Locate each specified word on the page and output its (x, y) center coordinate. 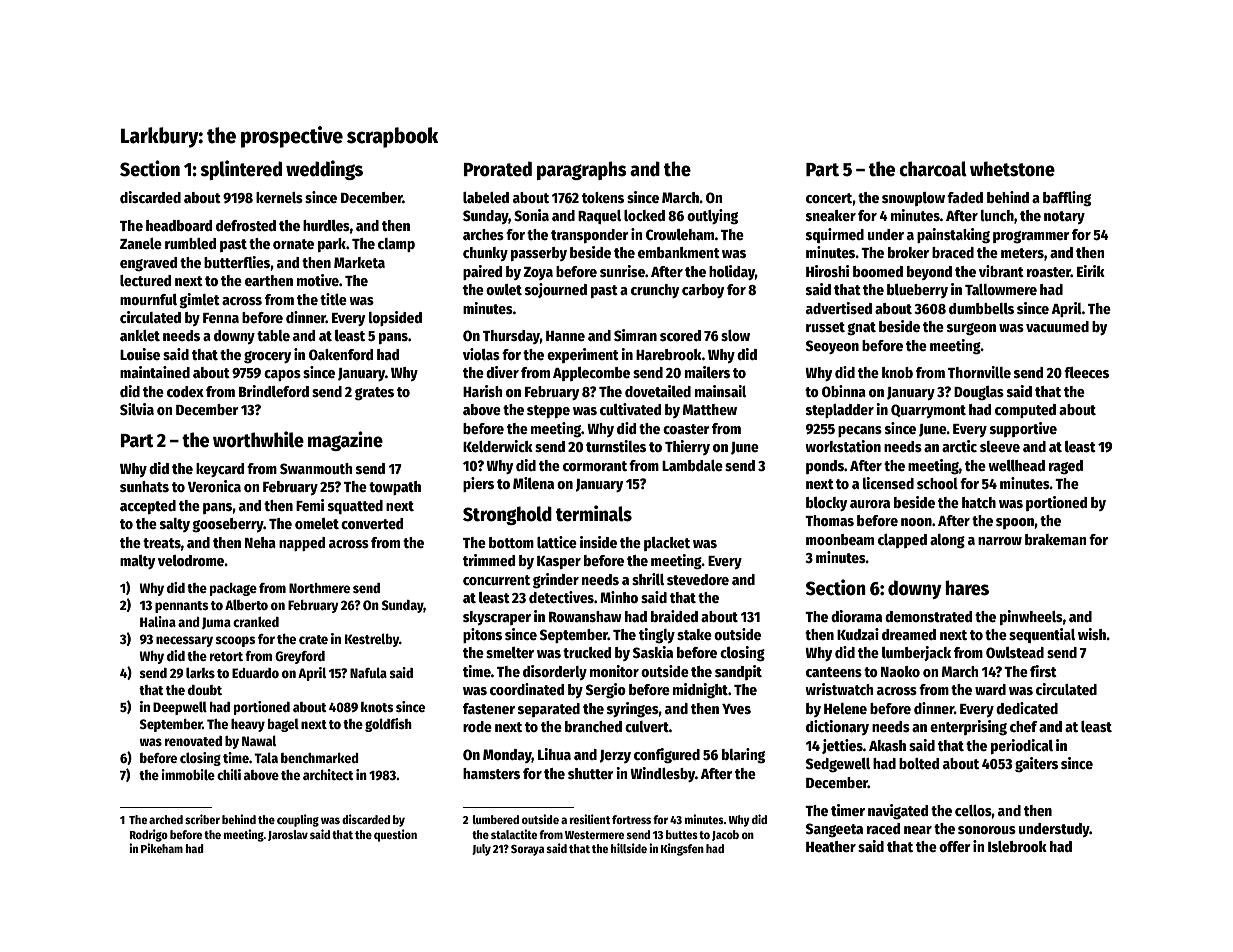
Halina (158, 621)
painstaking (953, 235)
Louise (140, 354)
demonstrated (928, 616)
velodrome (191, 560)
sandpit (738, 672)
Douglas (979, 393)
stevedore (698, 579)
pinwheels (1031, 617)
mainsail (720, 391)
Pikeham (162, 848)
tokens (603, 197)
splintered (241, 170)
